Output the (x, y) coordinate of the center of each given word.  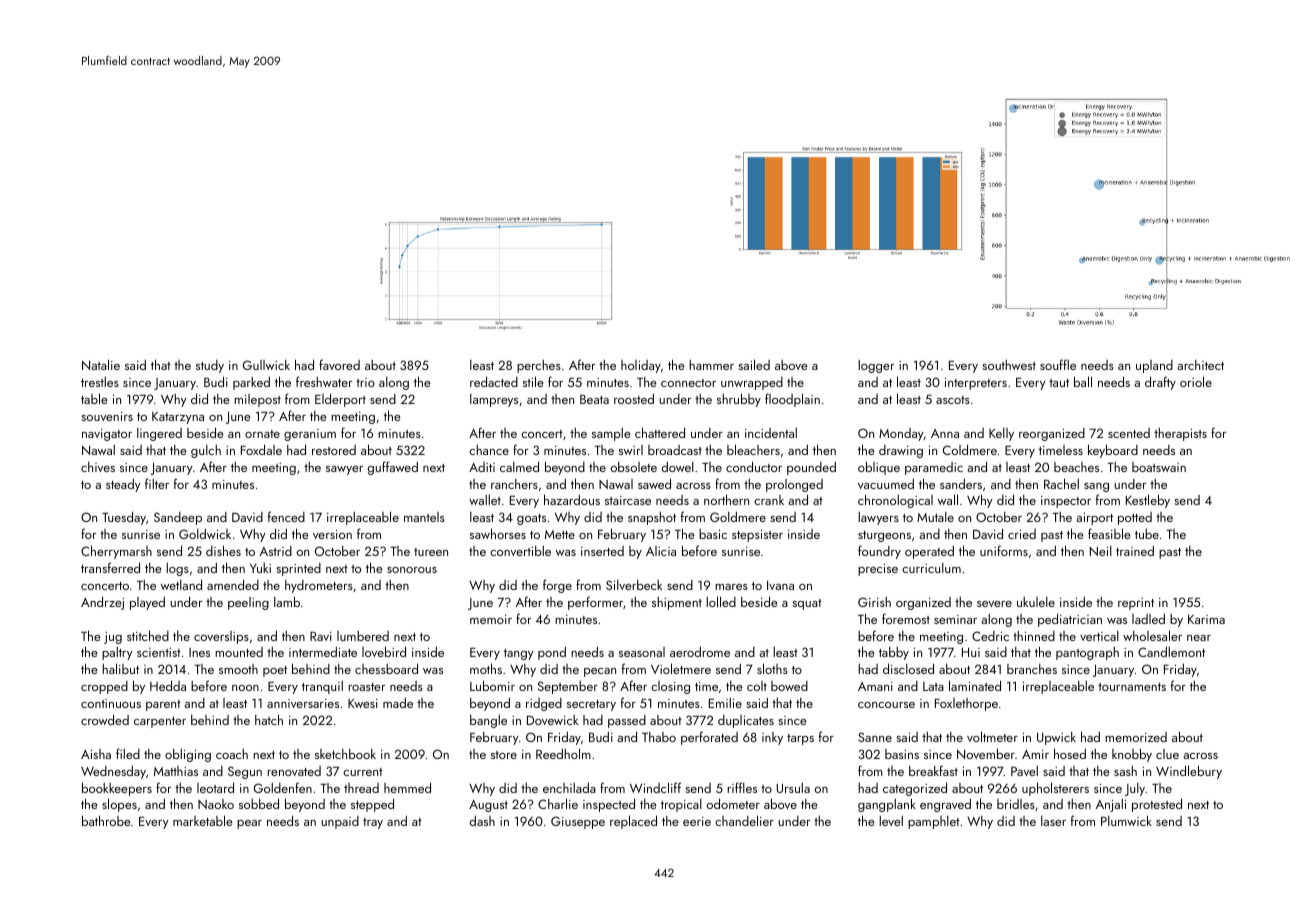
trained (1135, 550)
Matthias (176, 771)
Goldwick (205, 533)
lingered (159, 434)
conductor (754, 466)
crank (769, 500)
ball (1083, 381)
